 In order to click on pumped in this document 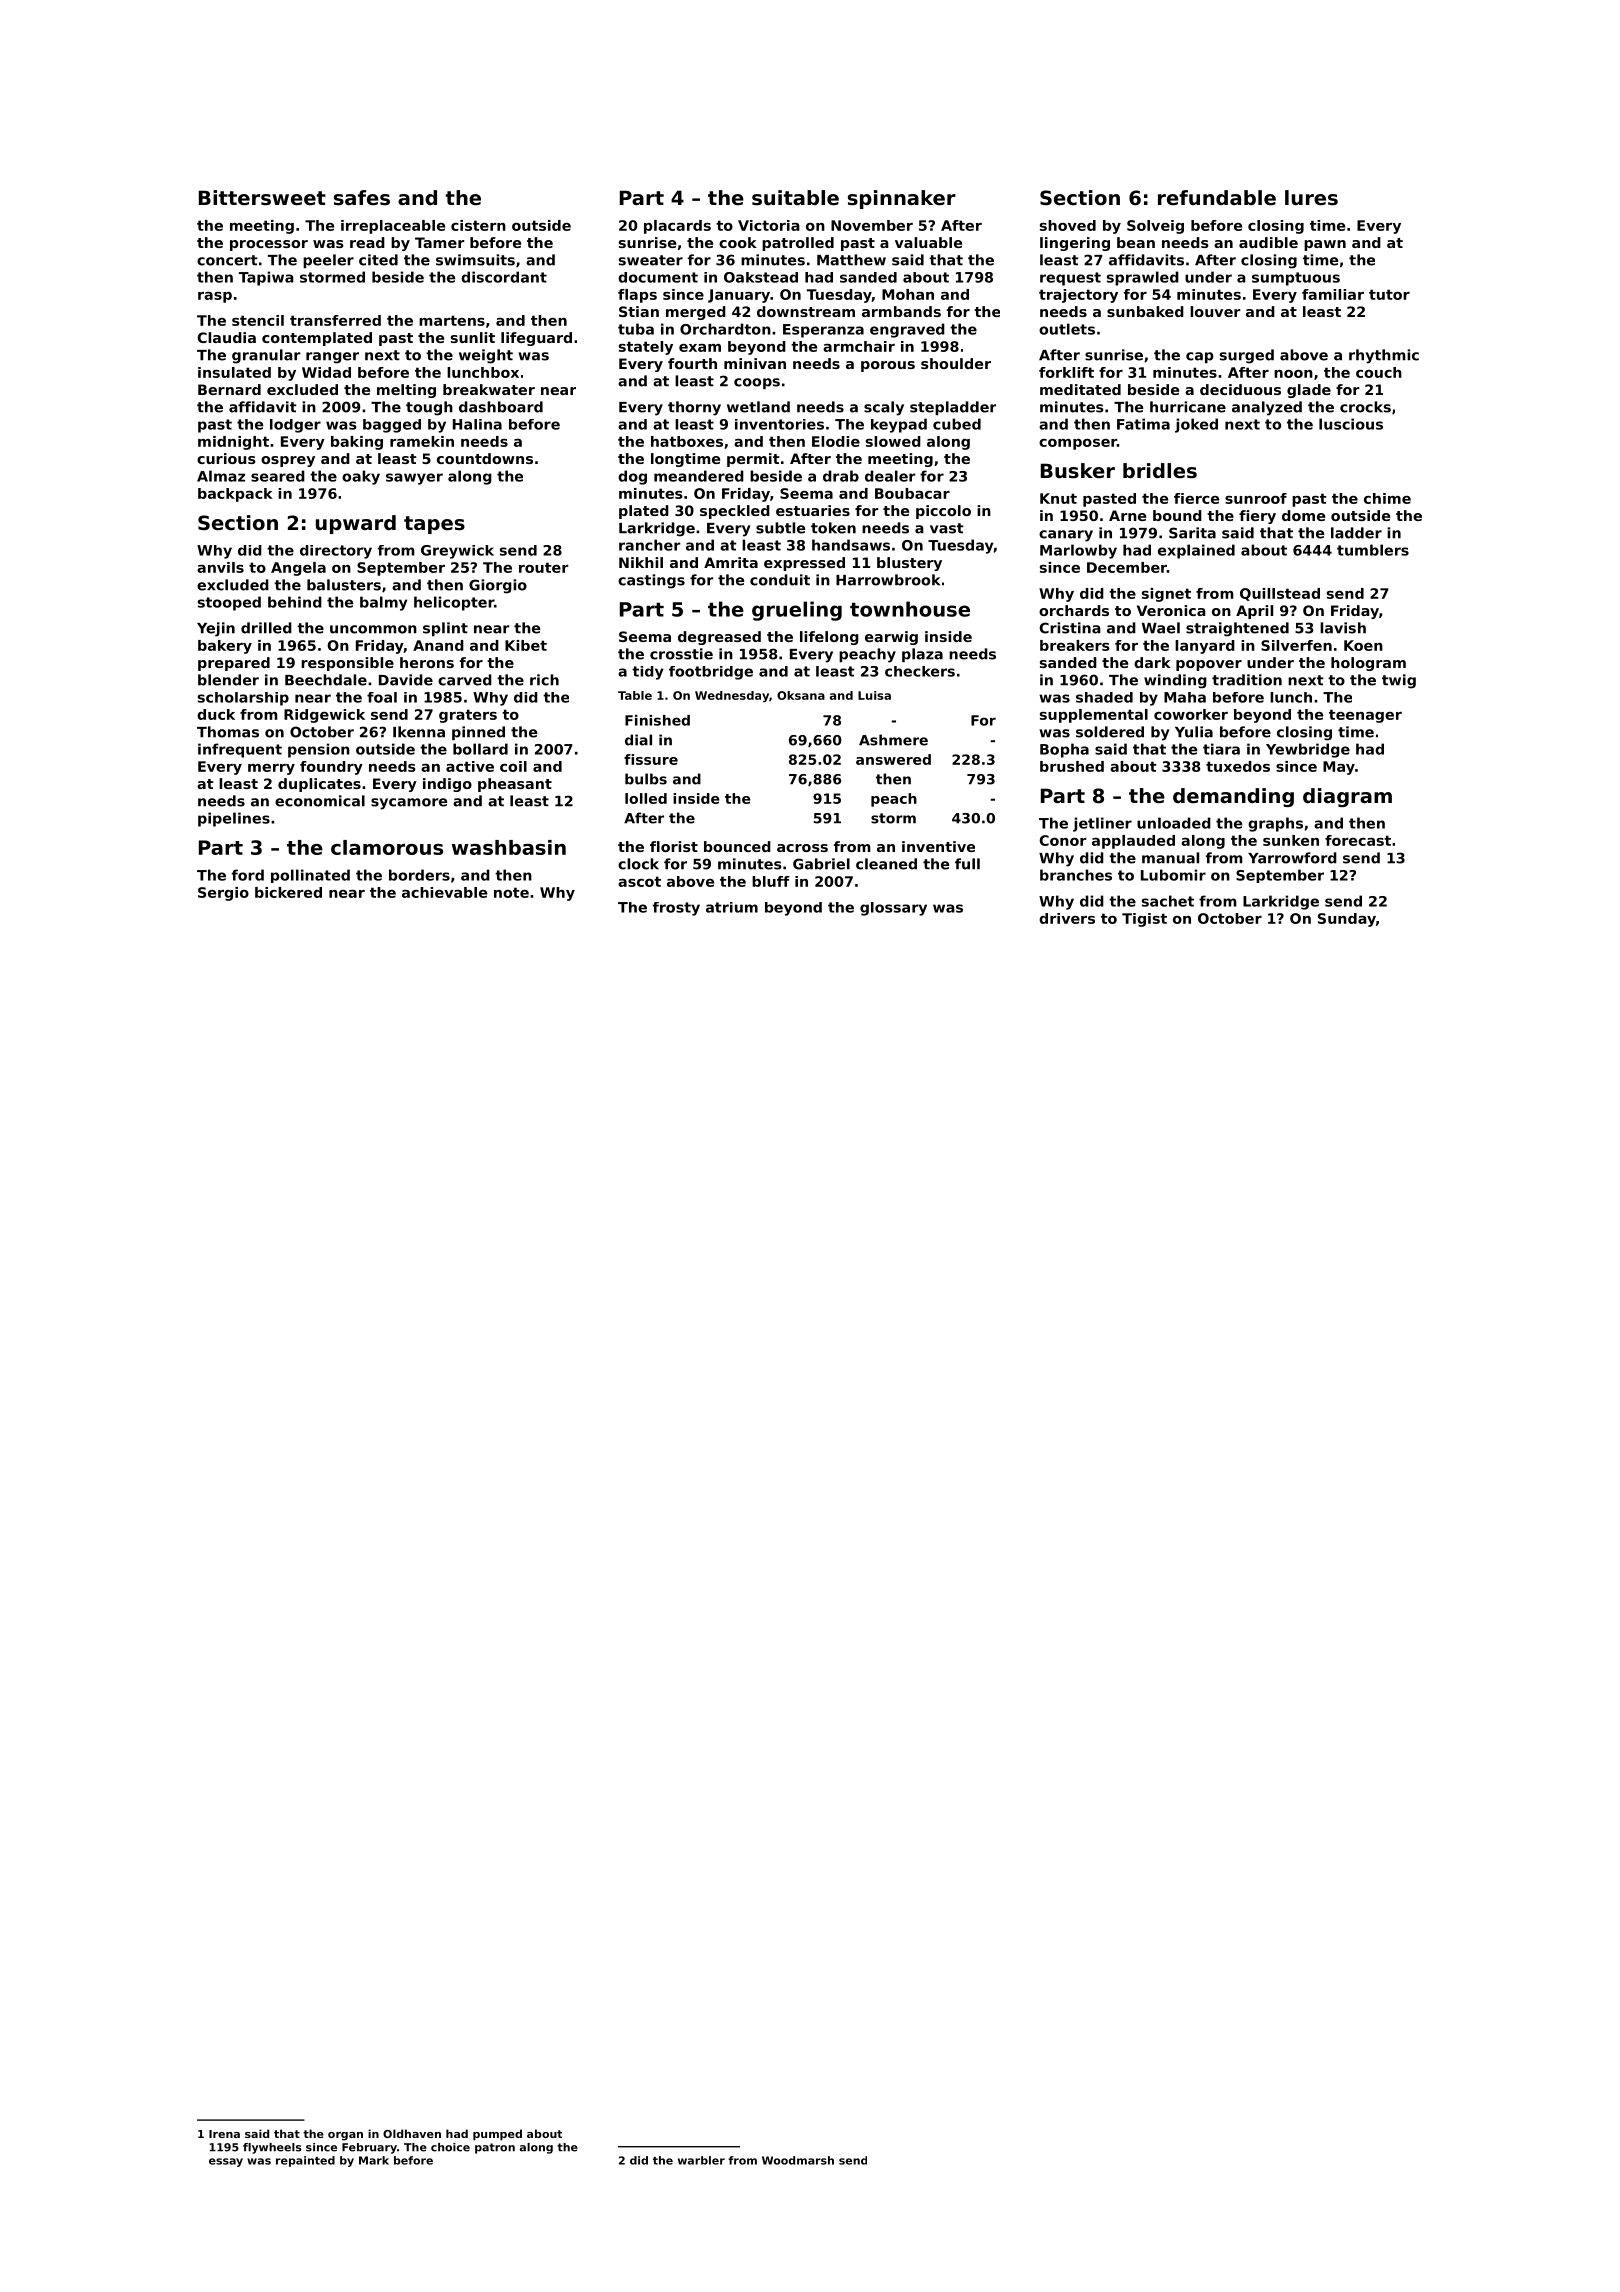, I will do `click(497, 2135)`.
